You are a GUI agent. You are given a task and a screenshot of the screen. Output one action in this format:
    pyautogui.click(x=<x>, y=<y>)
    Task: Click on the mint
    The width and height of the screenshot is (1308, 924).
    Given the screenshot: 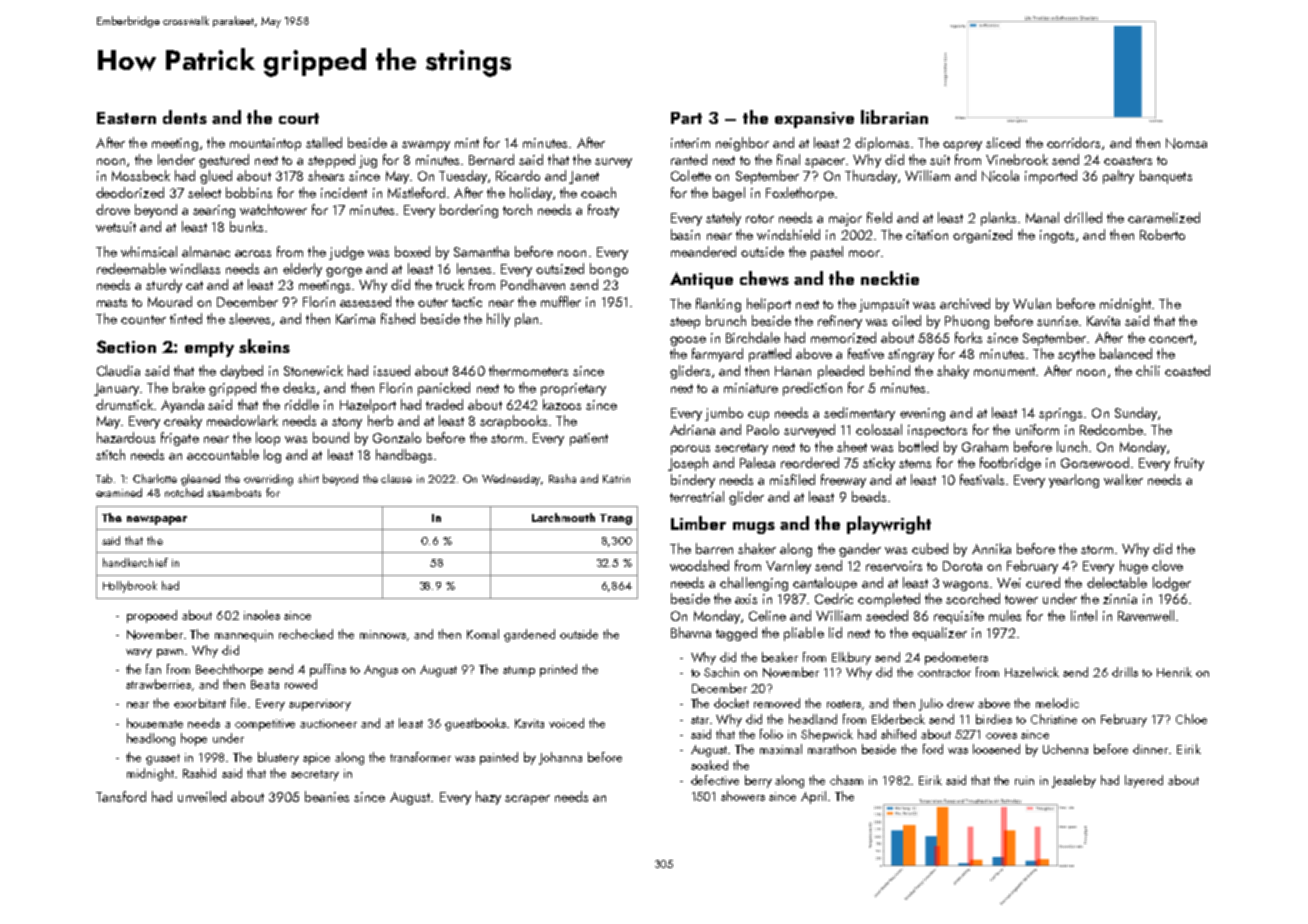 What is the action you would take?
    pyautogui.click(x=467, y=143)
